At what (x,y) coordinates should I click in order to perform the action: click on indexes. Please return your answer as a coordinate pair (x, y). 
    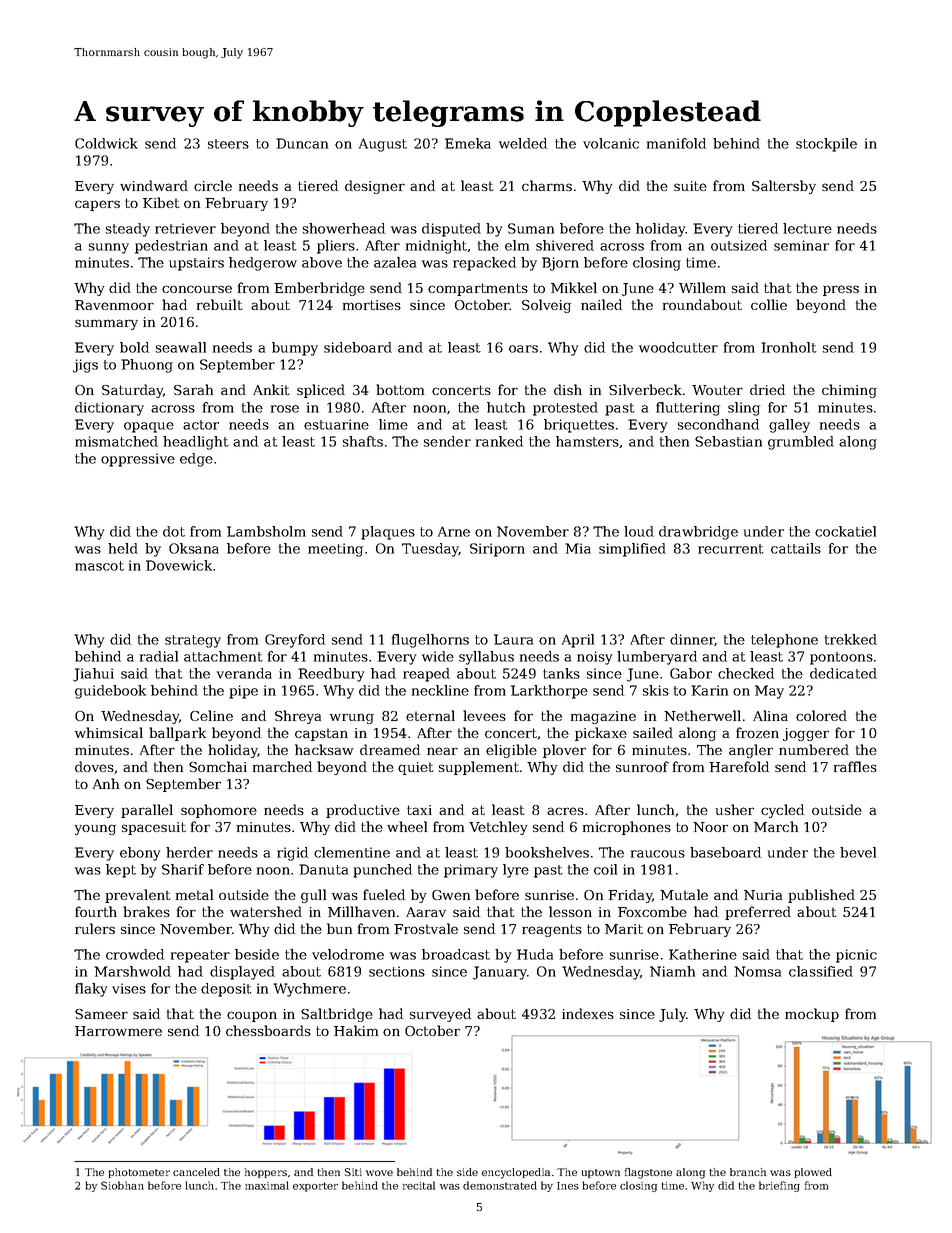
    Looking at the image, I should click on (588, 1013).
